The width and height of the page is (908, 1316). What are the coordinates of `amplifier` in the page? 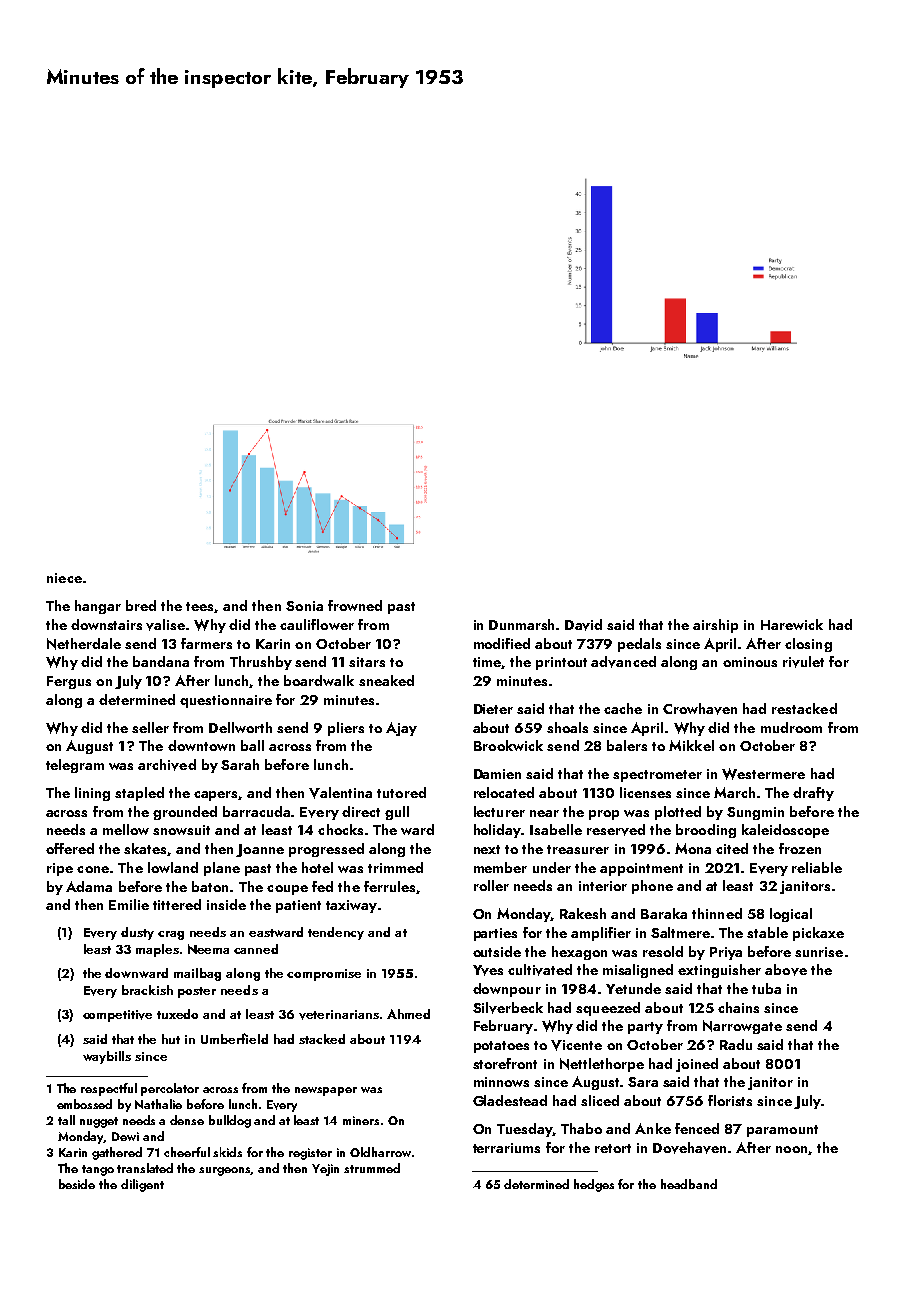 It's located at (601, 934).
